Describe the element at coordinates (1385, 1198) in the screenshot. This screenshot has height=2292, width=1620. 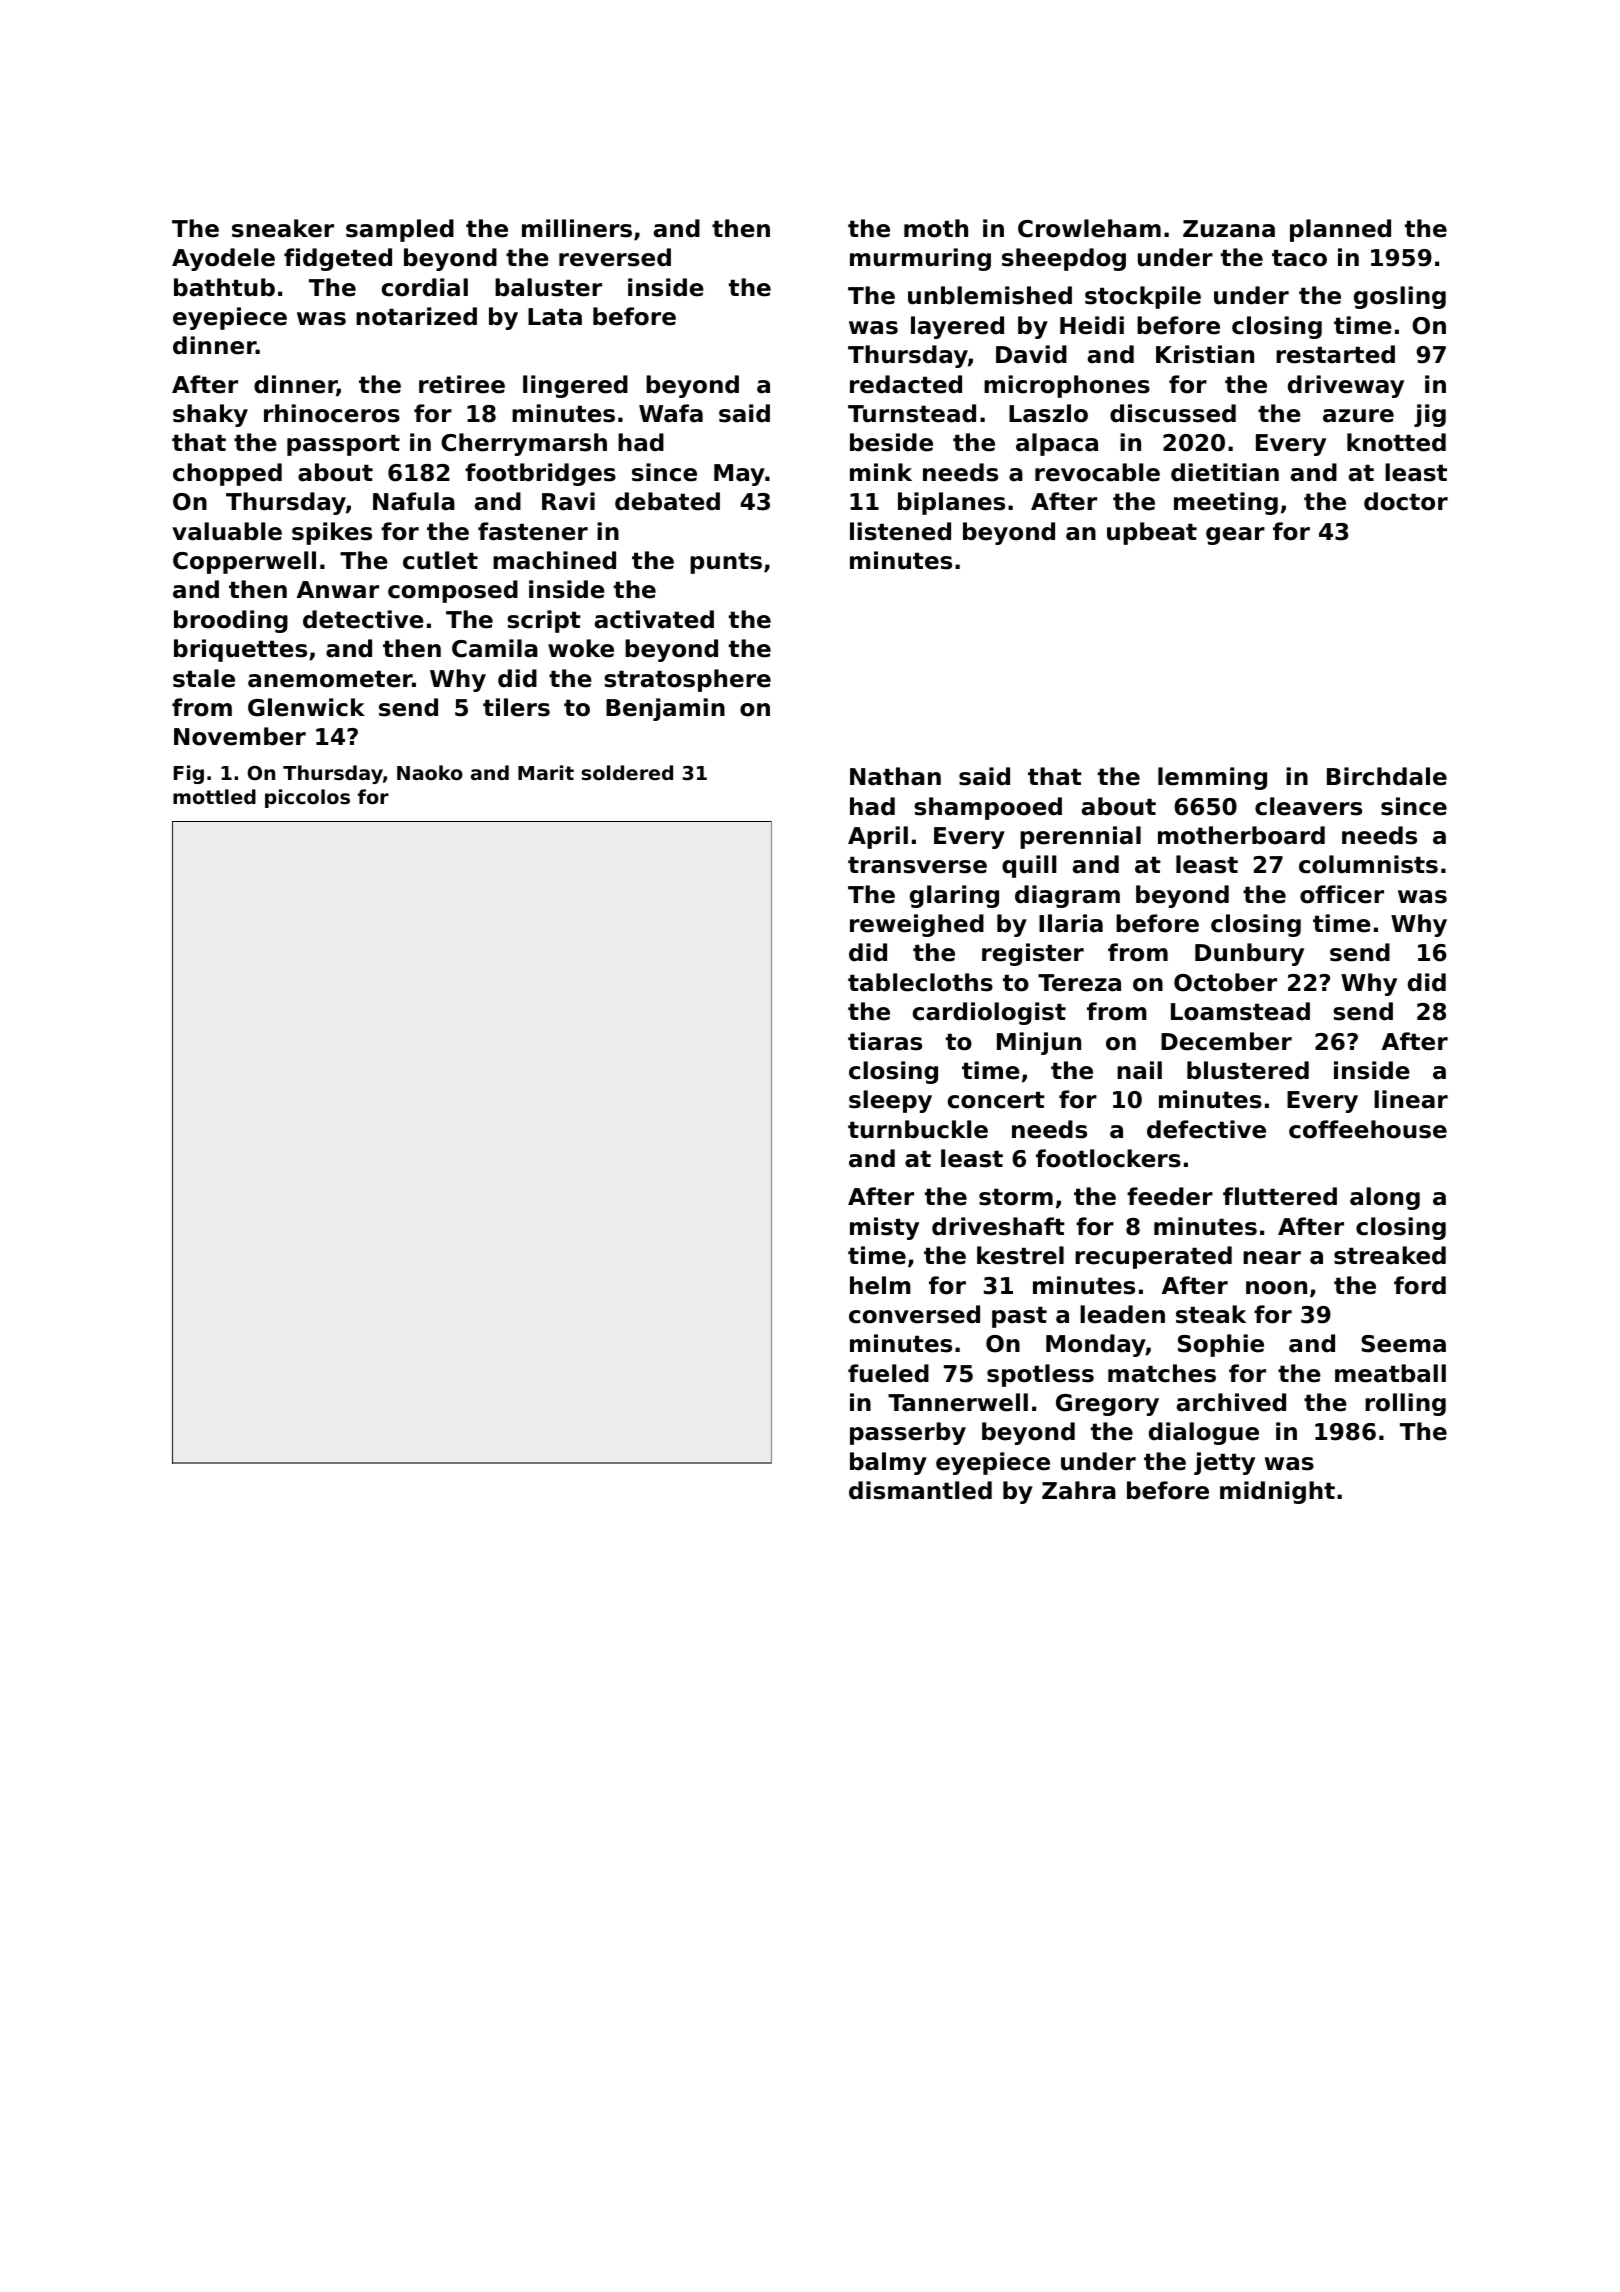
I see `along` at that location.
